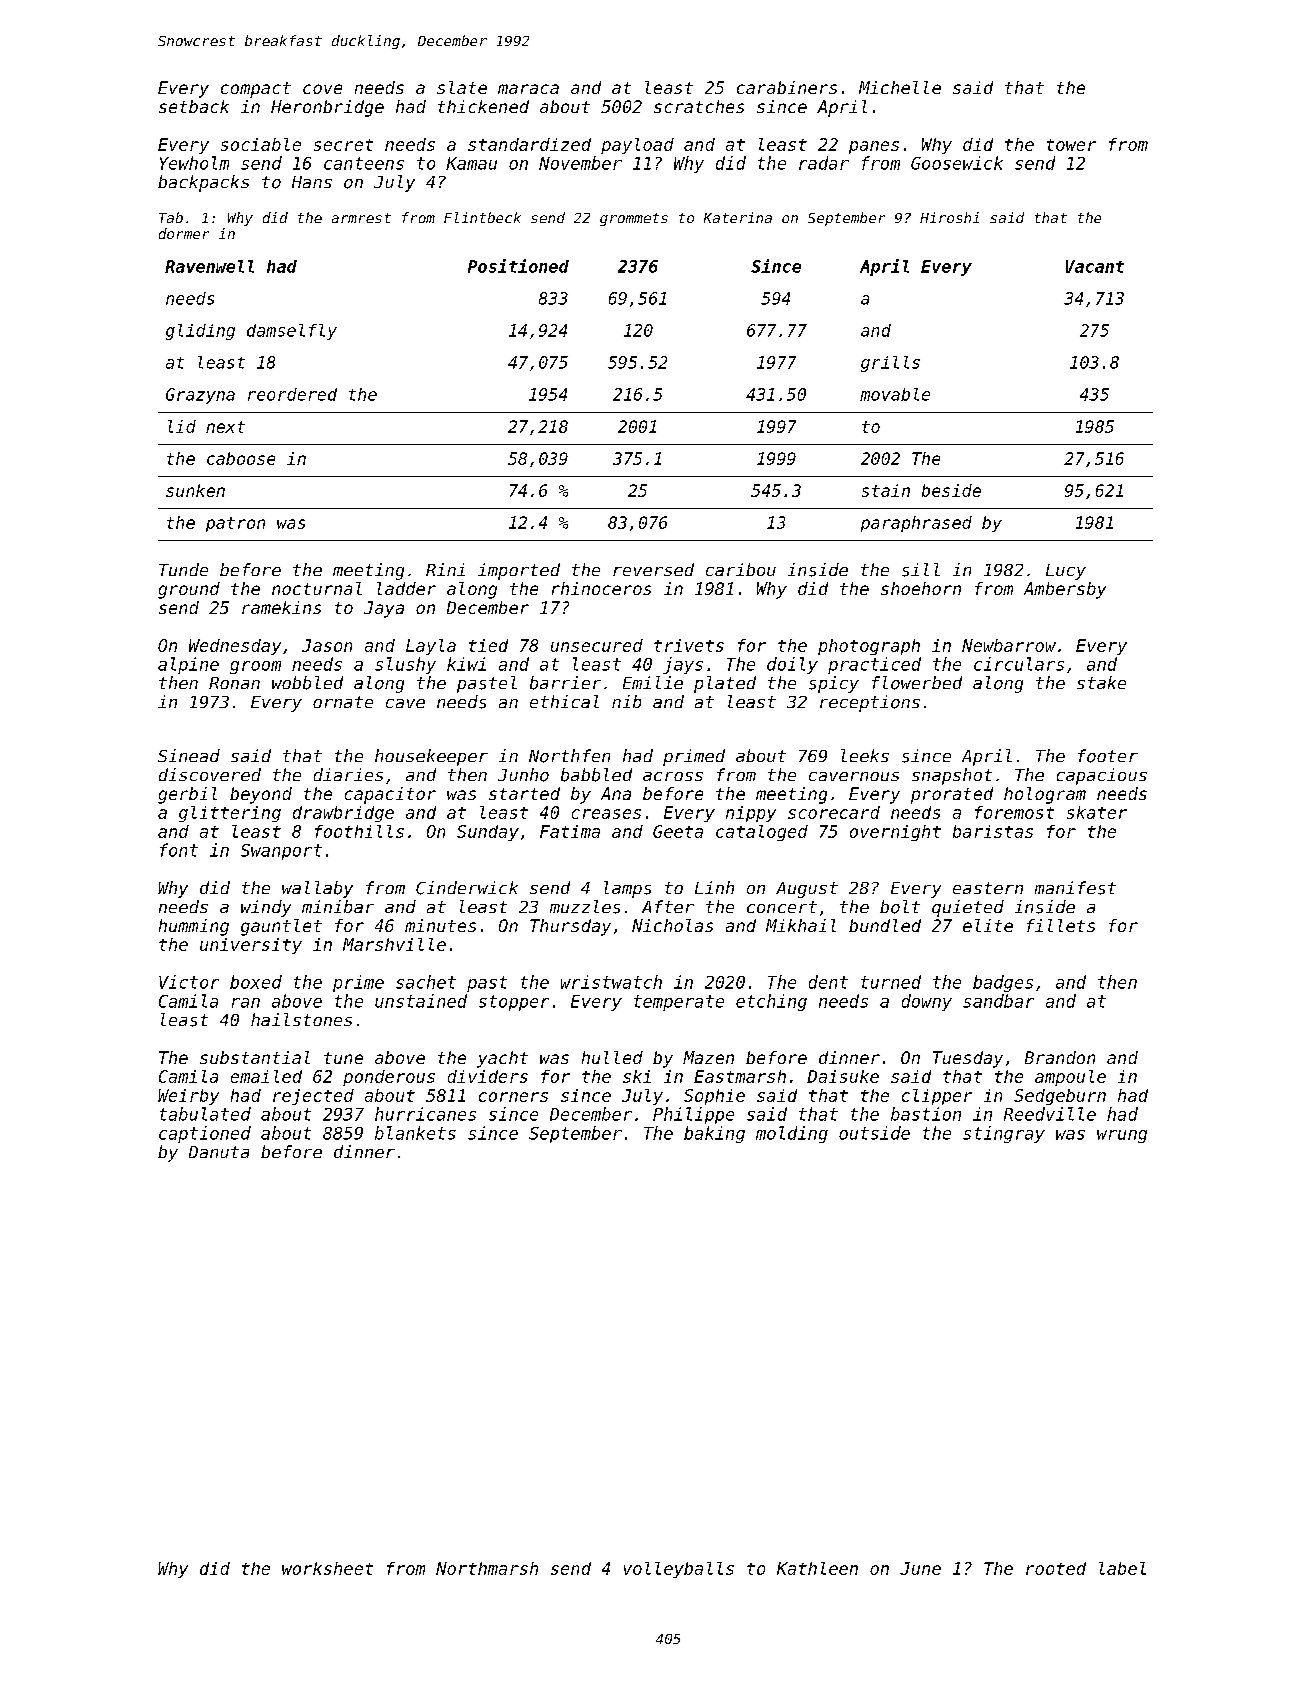 This screenshot has height=1697, width=1311. I want to click on Michelle, so click(900, 87).
